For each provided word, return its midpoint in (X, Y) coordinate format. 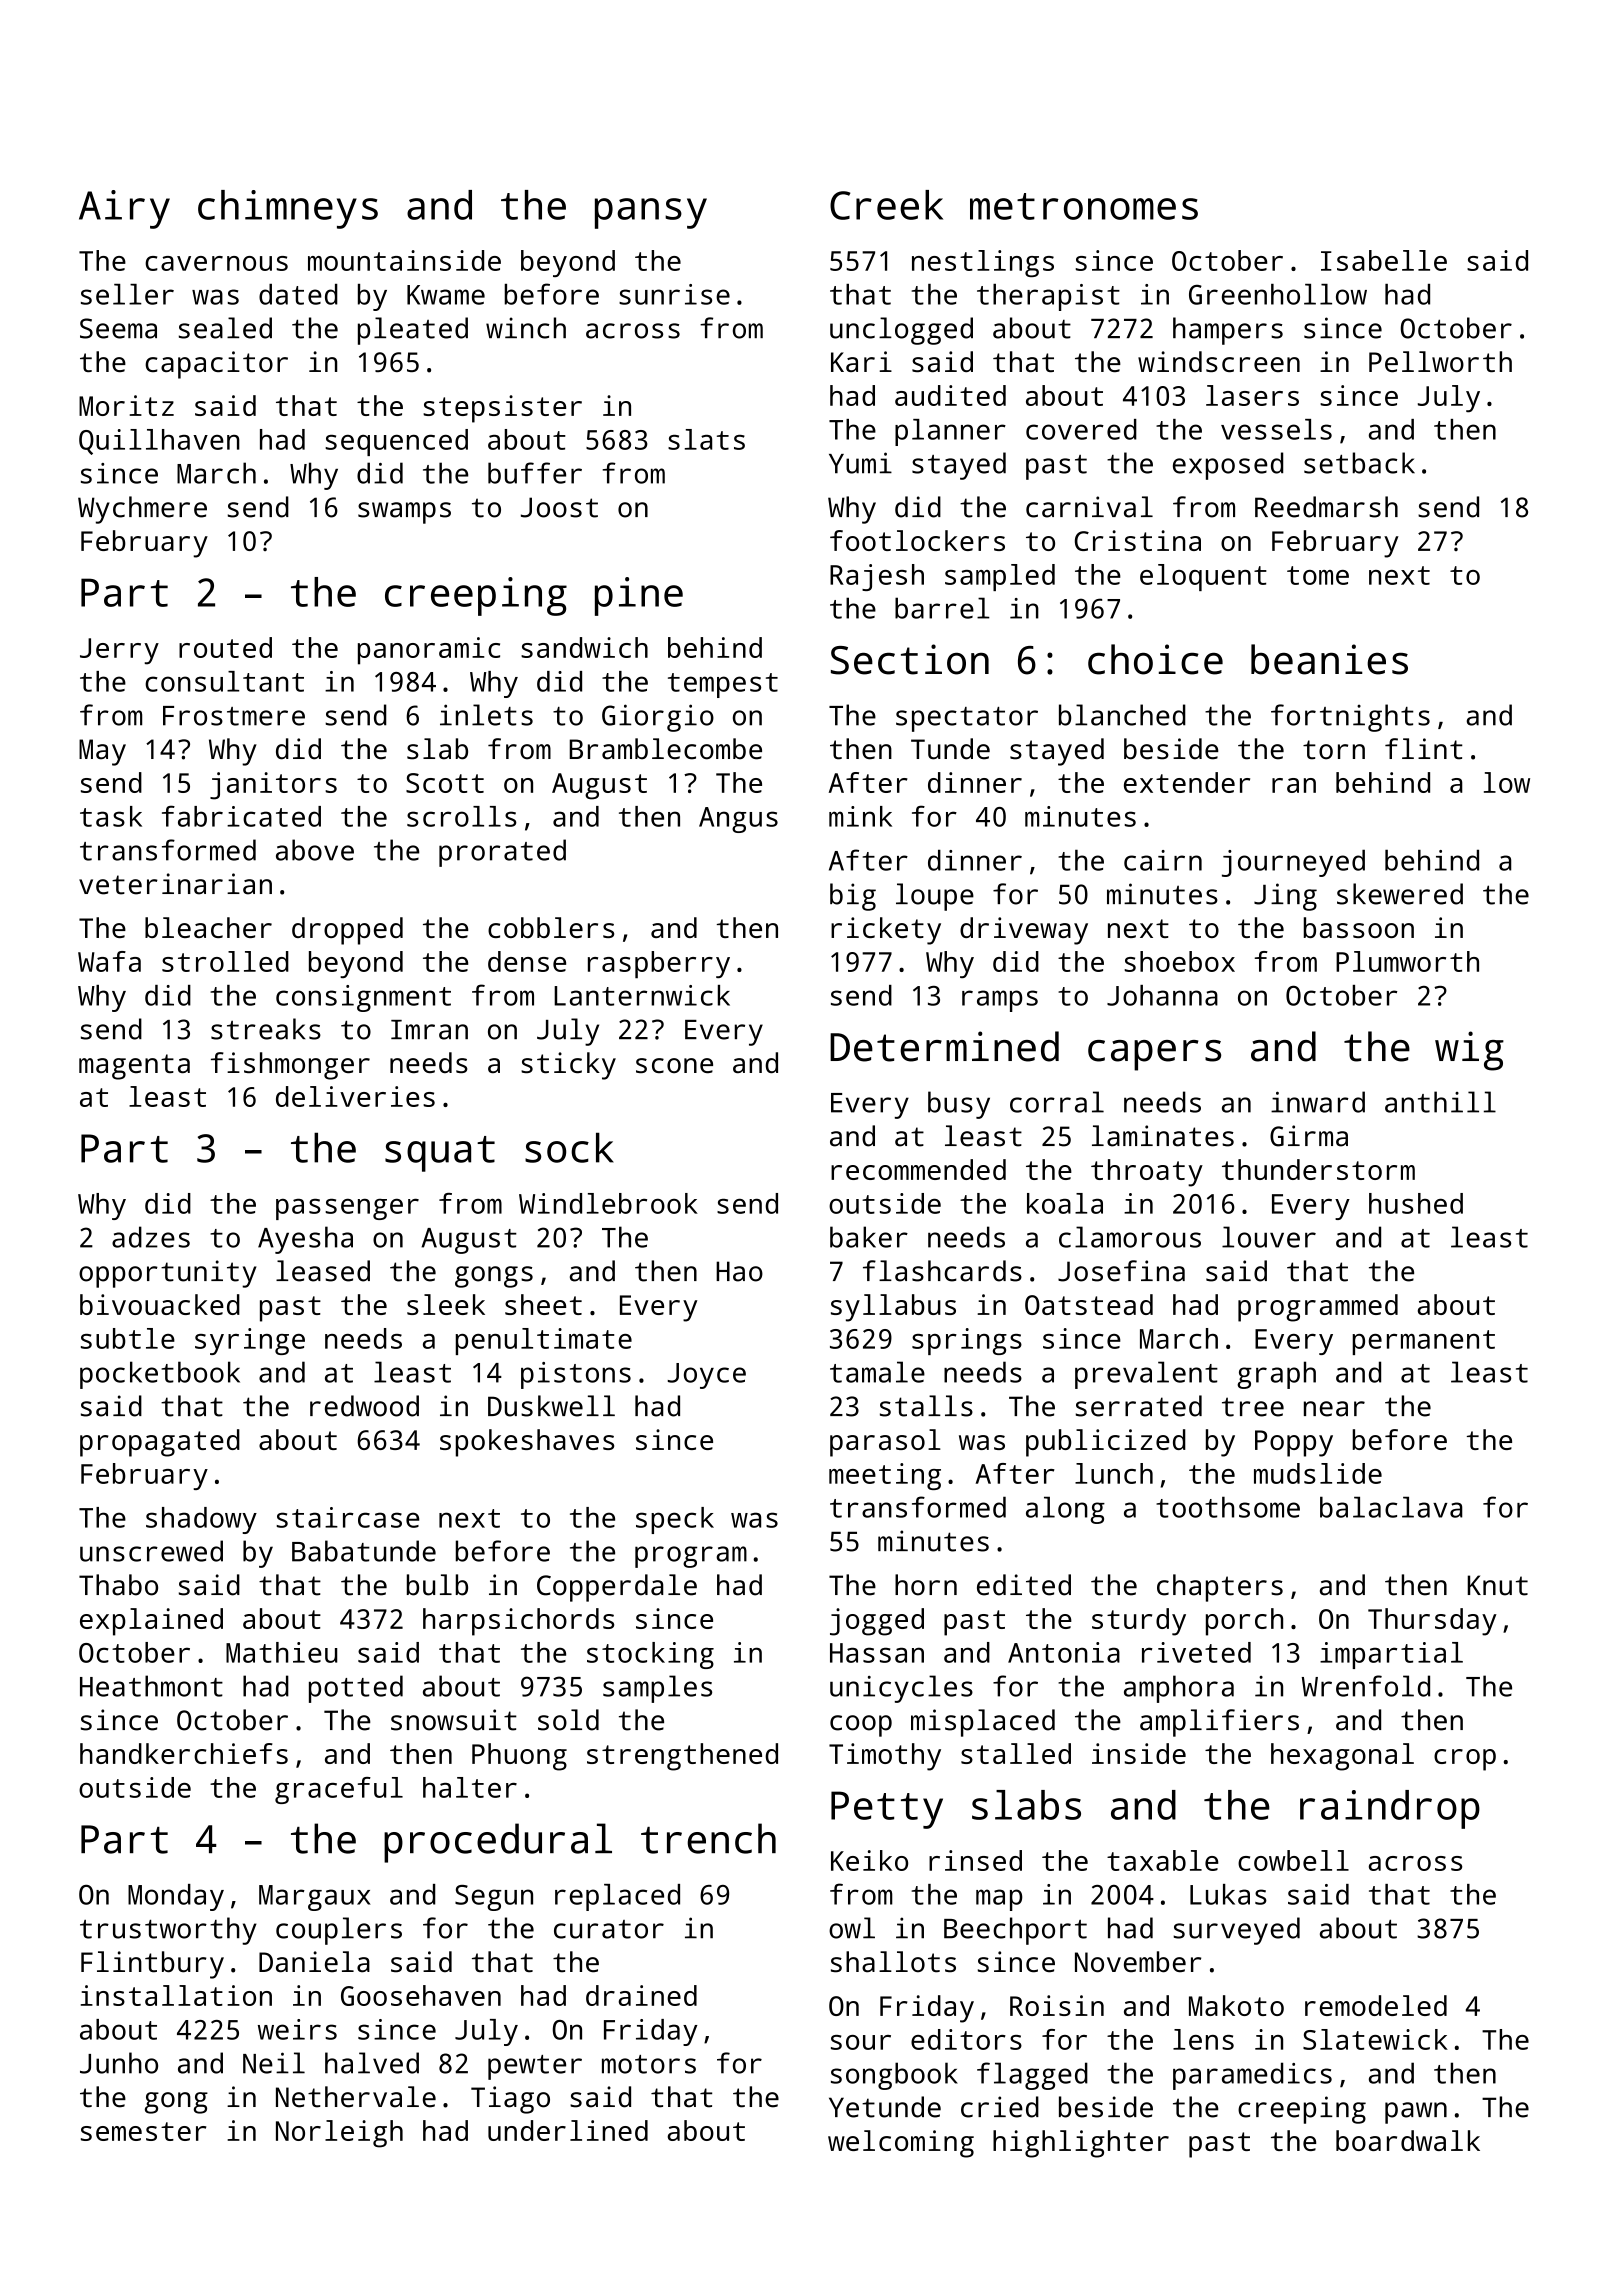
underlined (568, 2130)
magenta (134, 1067)
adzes (151, 1237)
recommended (918, 1169)
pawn (1416, 2113)
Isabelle (1384, 260)
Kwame (446, 295)
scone (674, 1065)
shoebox (1179, 961)
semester (143, 2131)
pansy (651, 213)
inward (1318, 1102)
